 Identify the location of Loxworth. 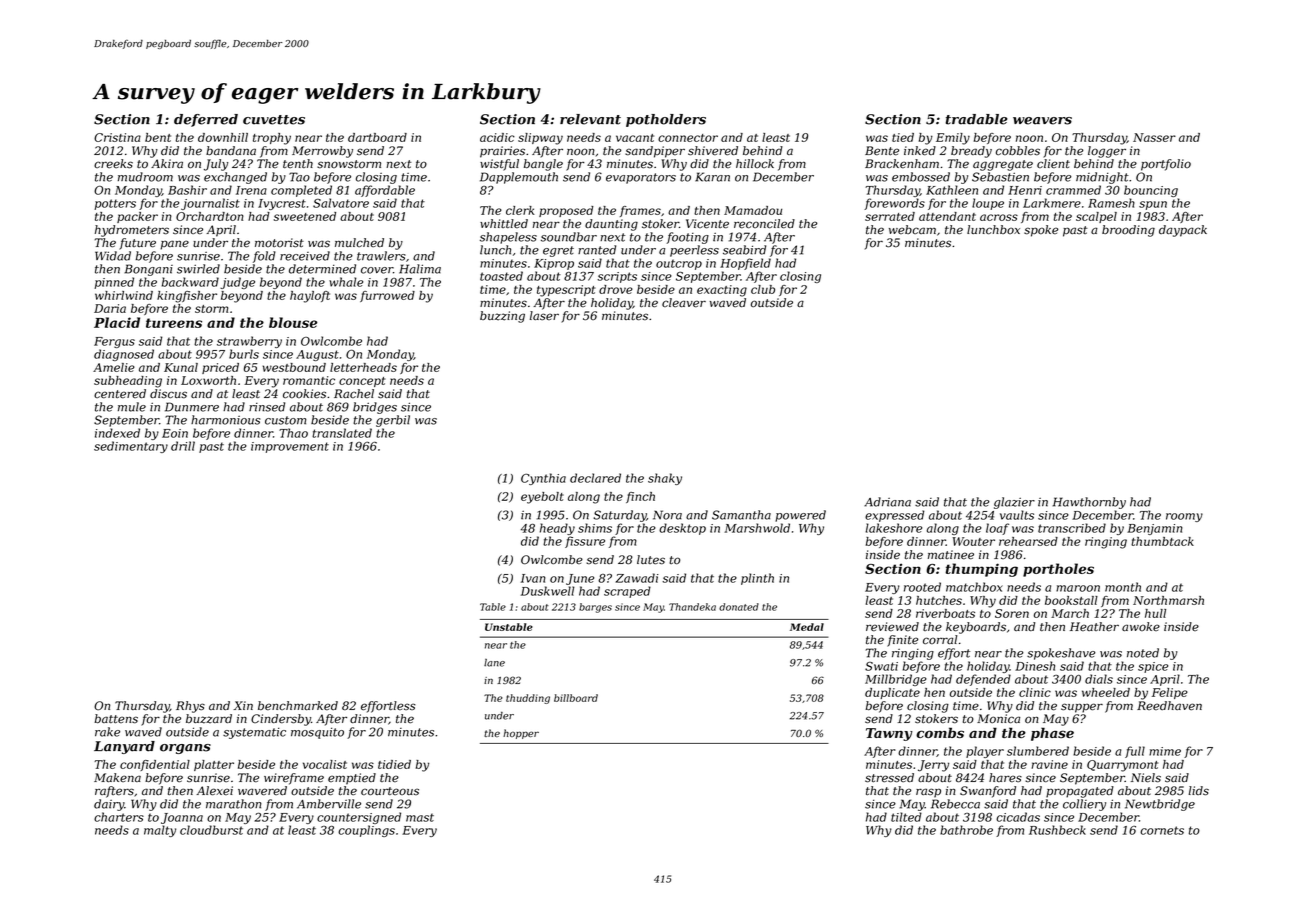
(208, 380).
